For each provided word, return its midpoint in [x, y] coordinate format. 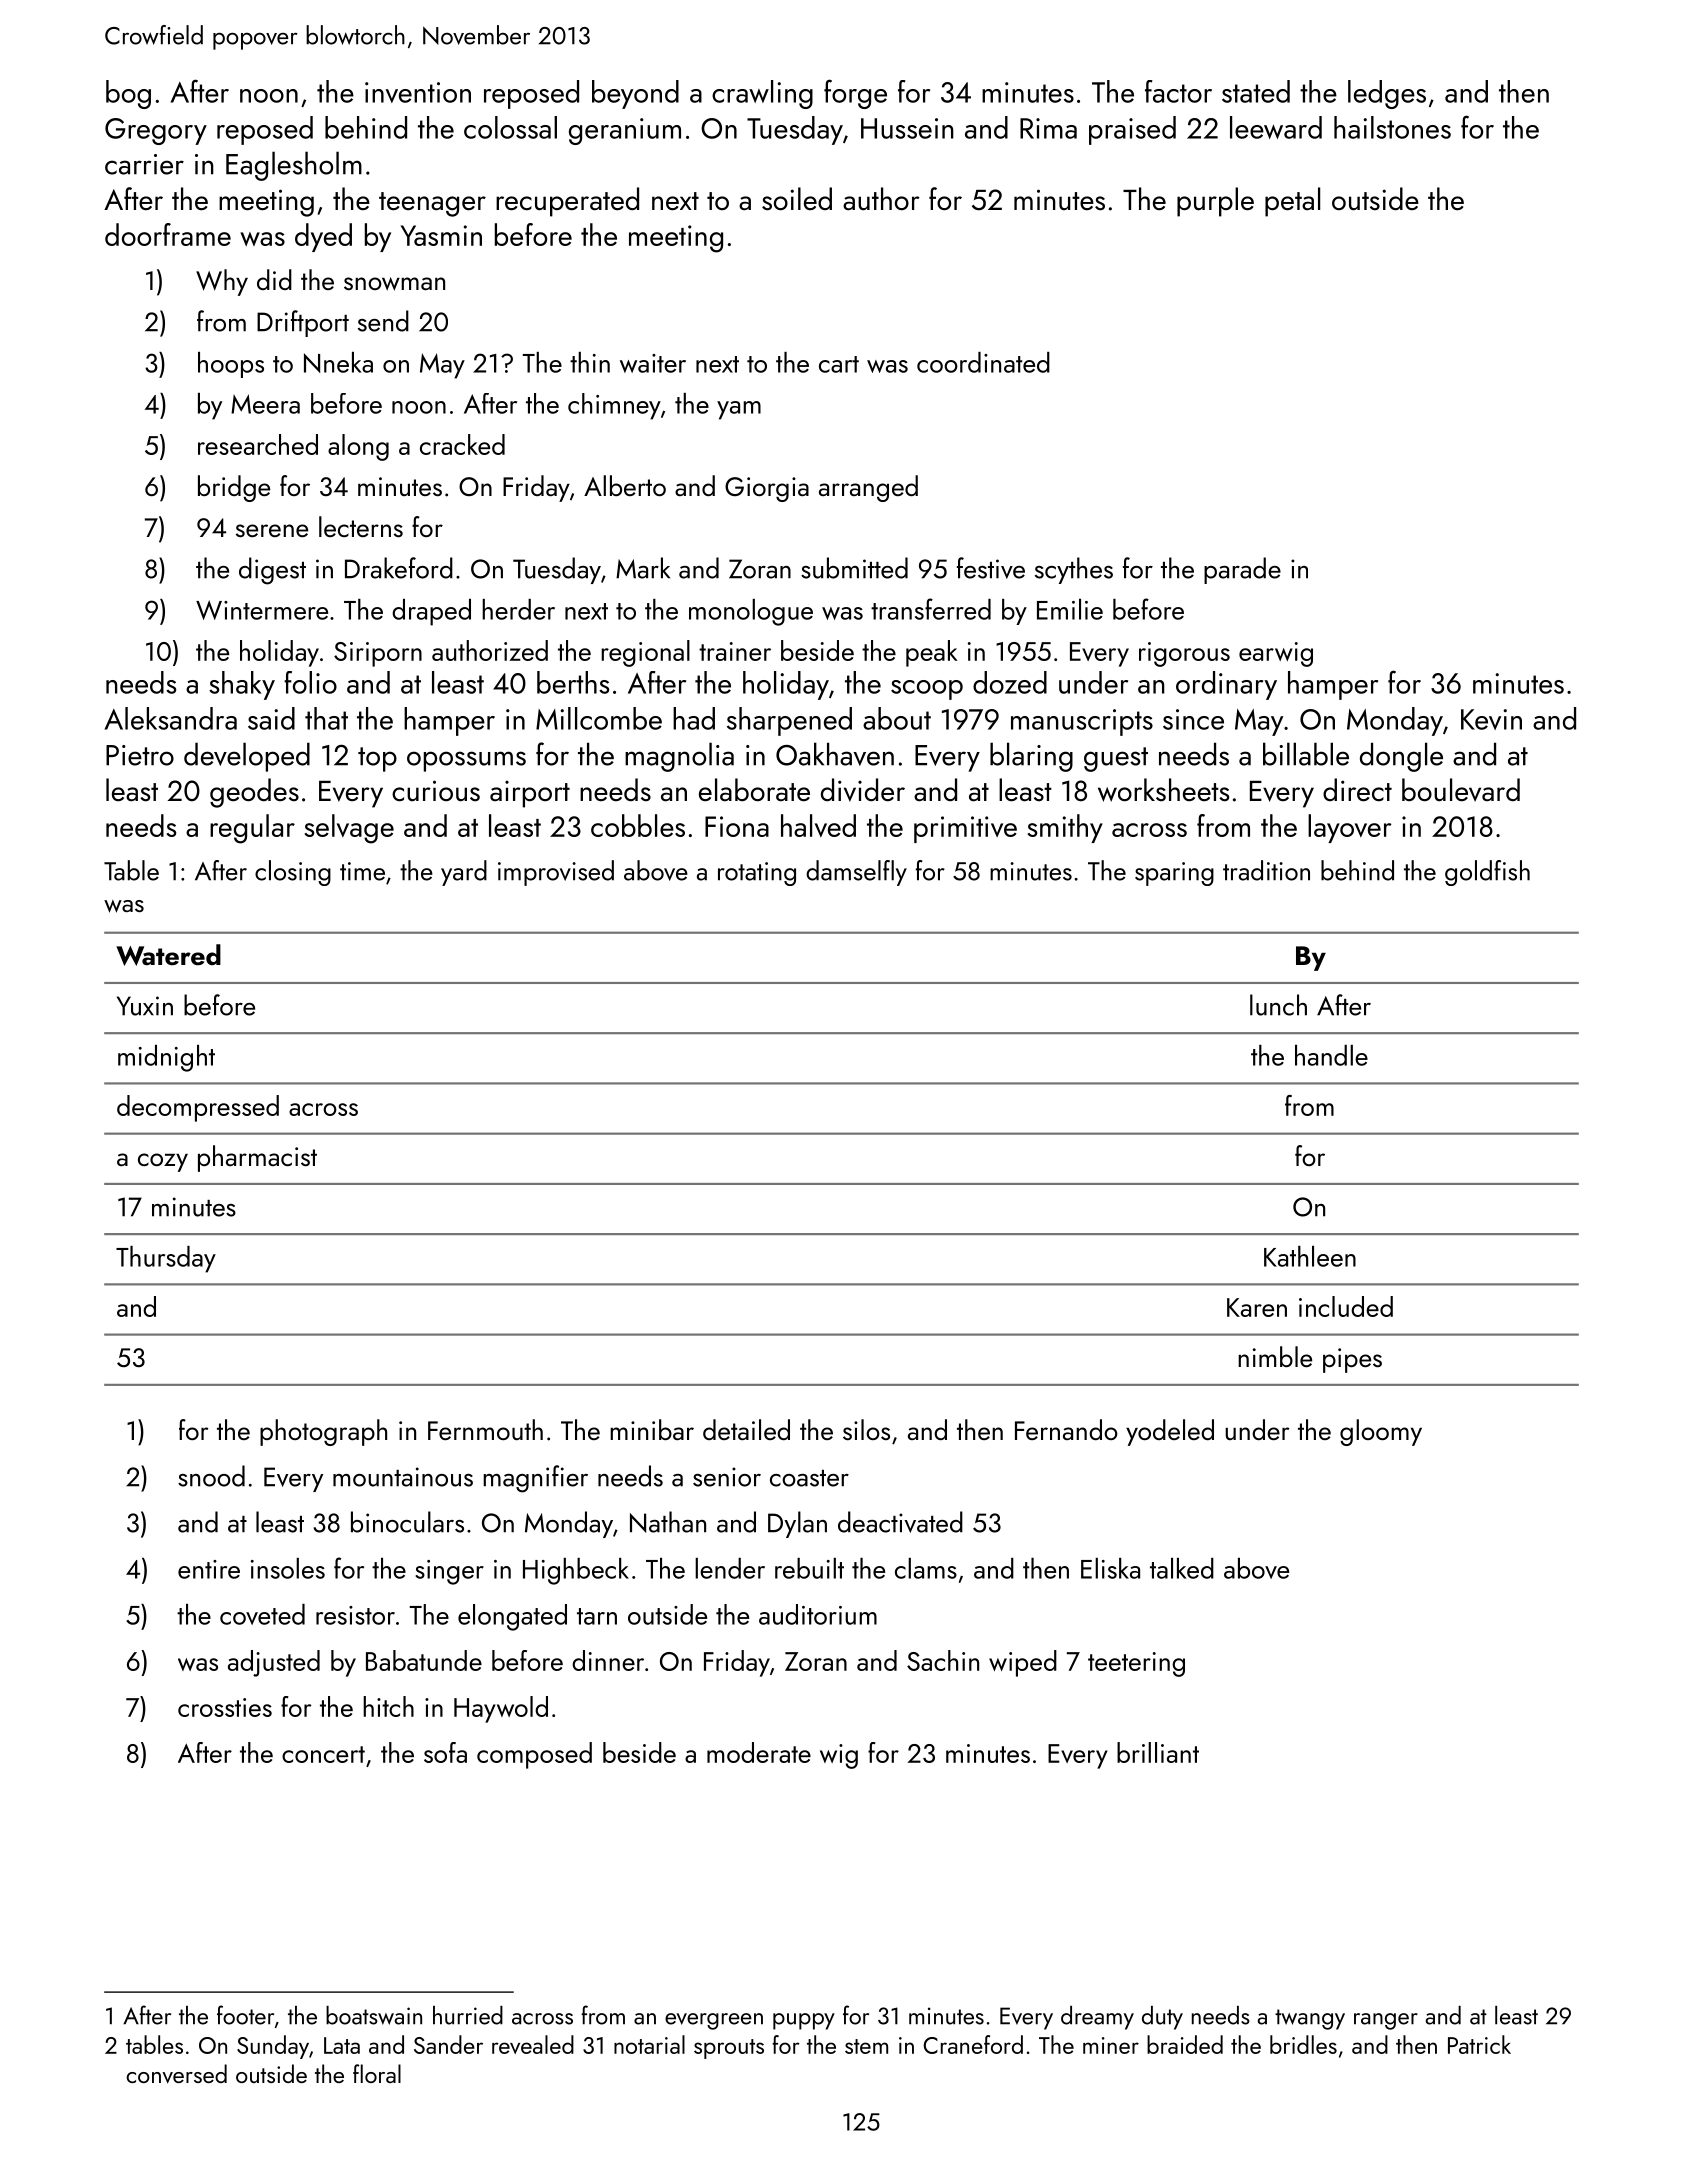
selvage [349, 829]
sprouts [729, 2049]
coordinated [983, 362]
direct [1357, 790]
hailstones [1392, 127]
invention [418, 92]
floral [377, 2073]
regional [645, 653]
